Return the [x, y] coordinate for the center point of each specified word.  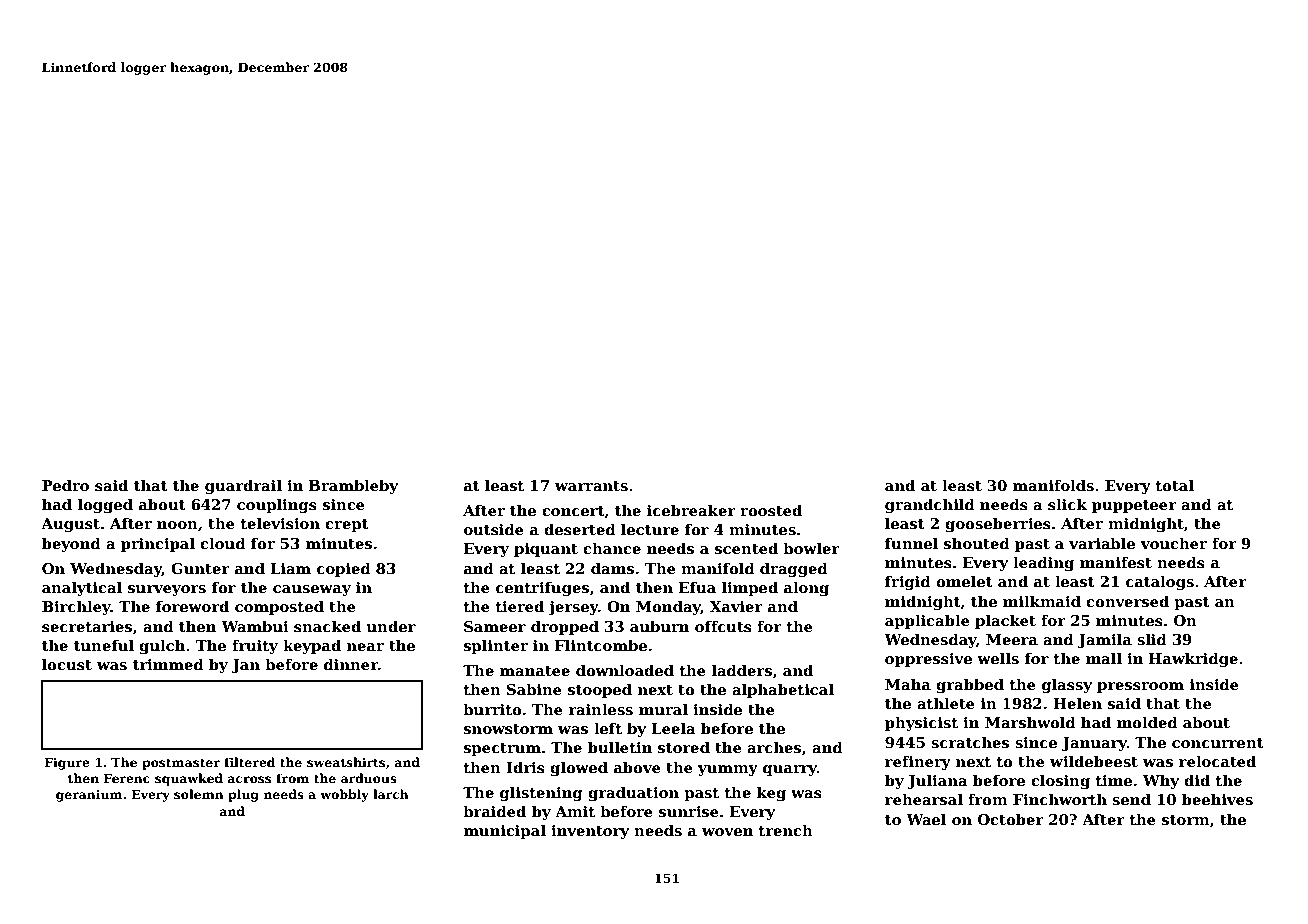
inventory [590, 832]
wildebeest [1094, 761]
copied [344, 569]
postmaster [181, 764]
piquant [546, 550]
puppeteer [1134, 506]
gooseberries [998, 524]
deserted [580, 529]
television [280, 523]
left [608, 728]
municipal [505, 831]
